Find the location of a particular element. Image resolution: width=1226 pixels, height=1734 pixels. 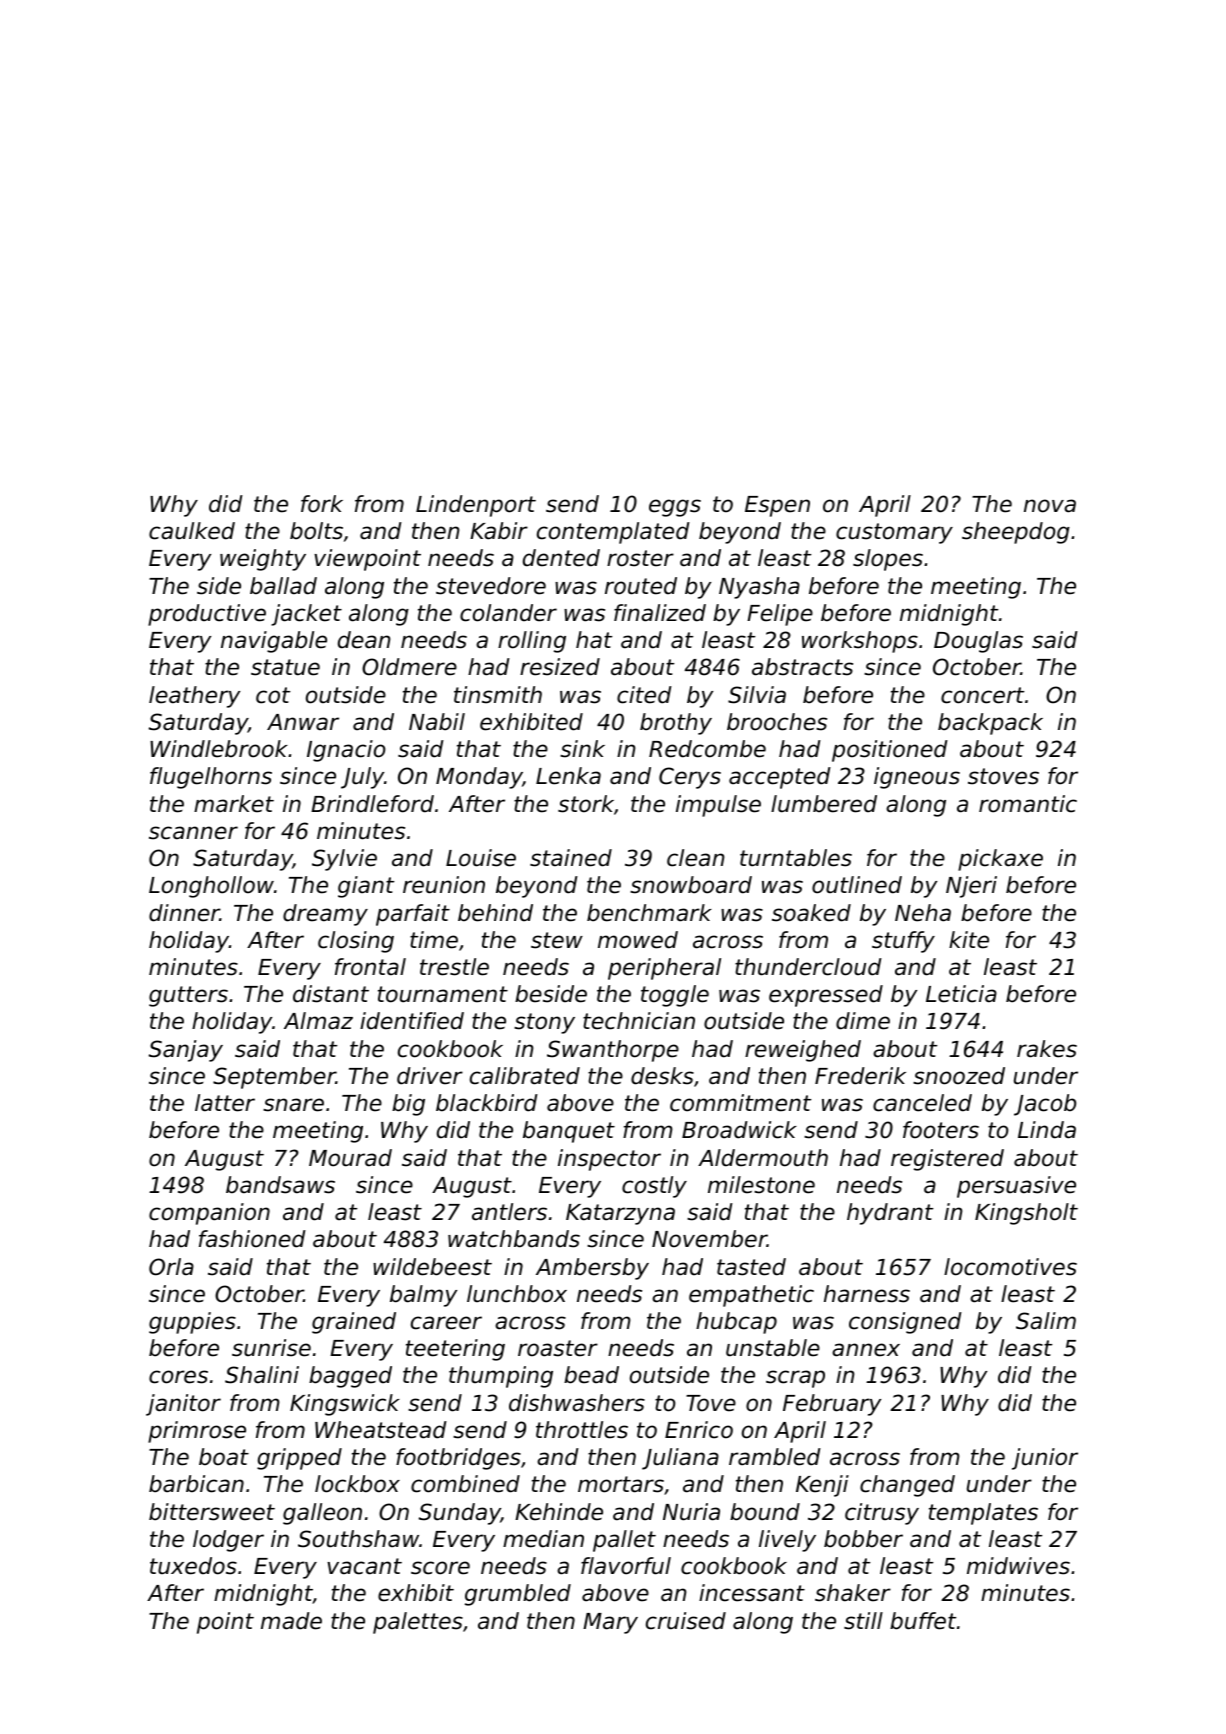

Kingsholt is located at coordinates (1026, 1214).
